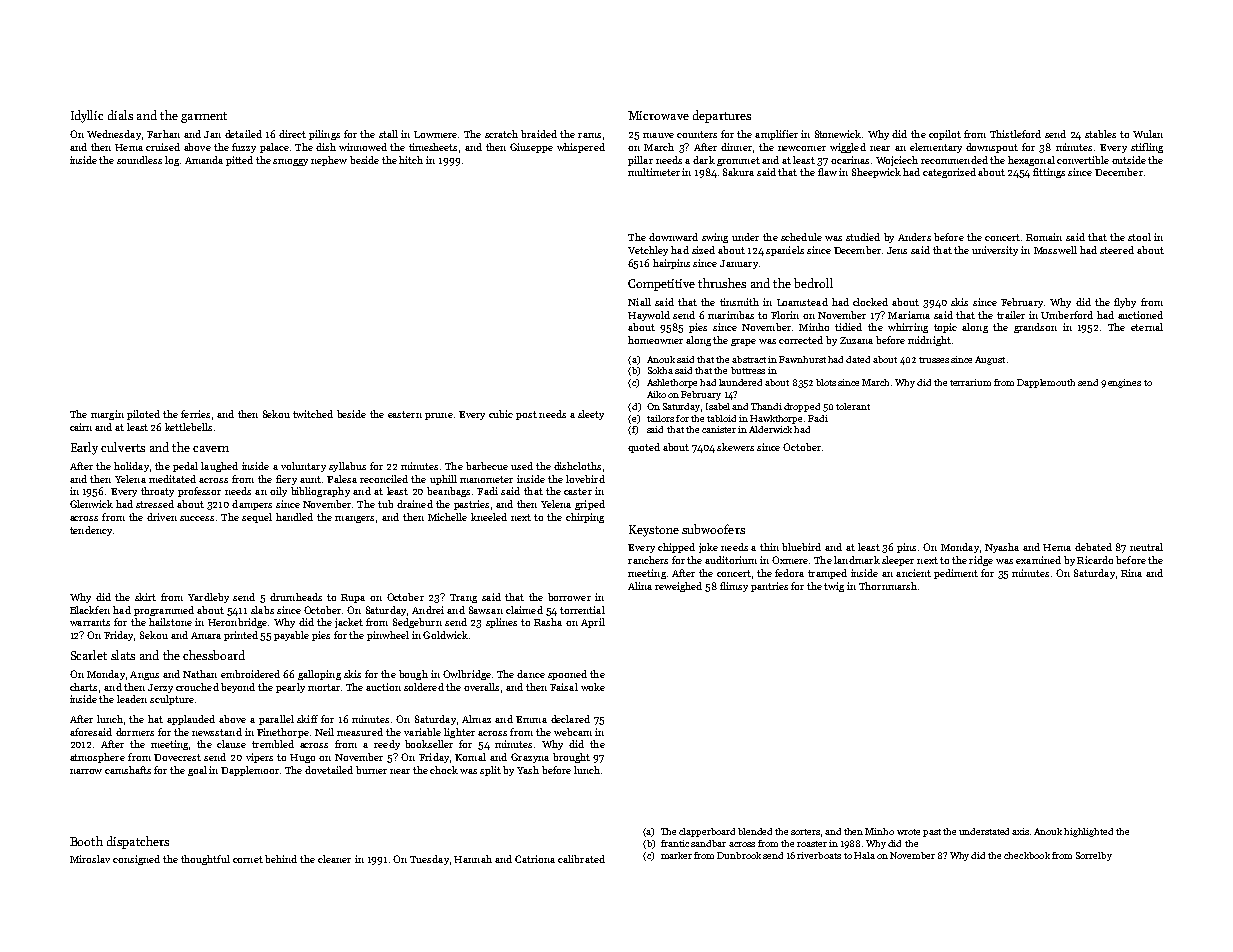  I want to click on Dapplemouth, so click(1046, 383).
